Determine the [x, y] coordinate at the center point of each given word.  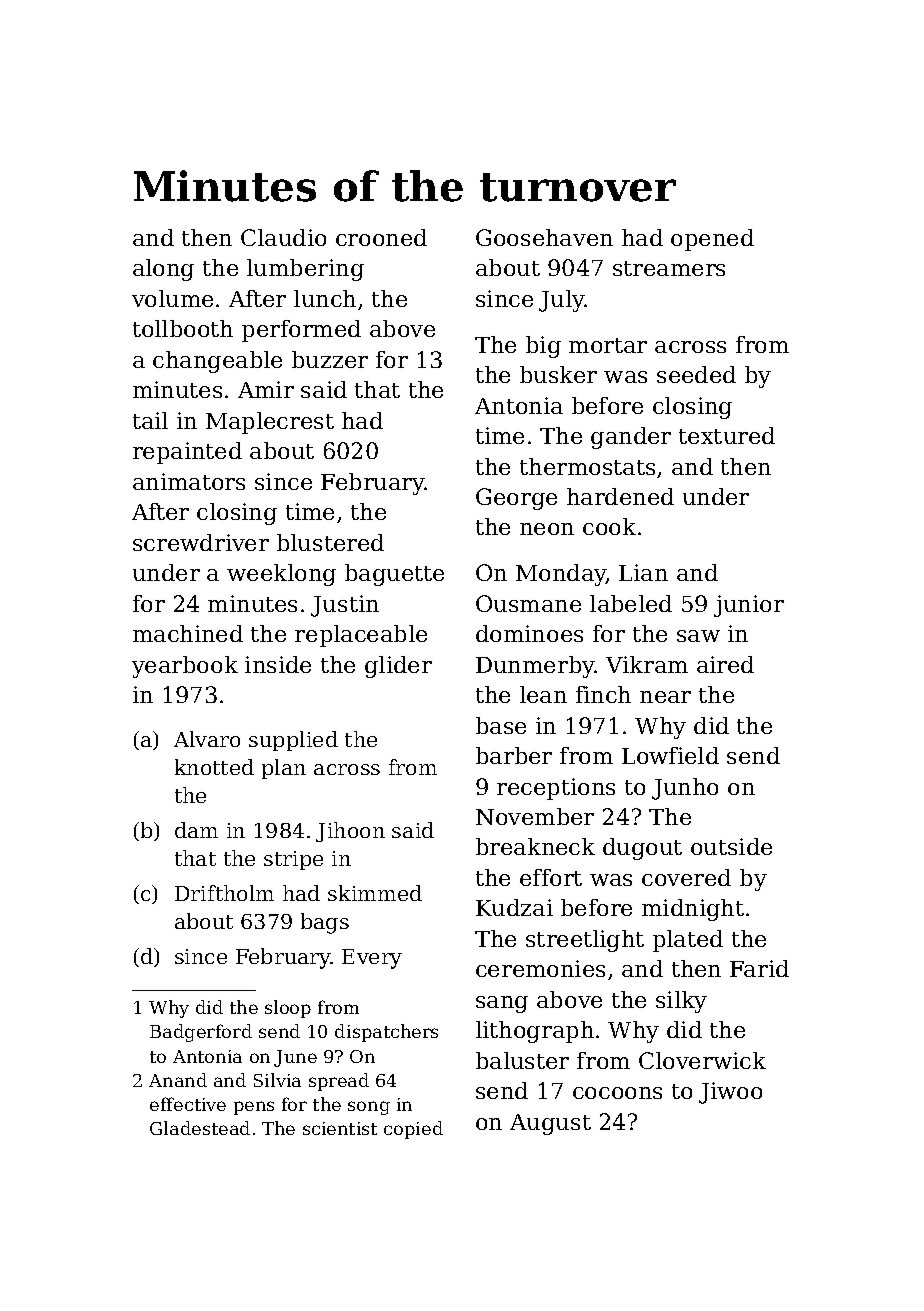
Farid [759, 968]
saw [698, 636]
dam [196, 830]
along [163, 270]
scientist [340, 1128]
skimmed [375, 893]
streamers [669, 268]
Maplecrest [270, 423]
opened [712, 240]
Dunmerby [535, 667]
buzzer [330, 359]
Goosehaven [544, 237]
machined [188, 633]
